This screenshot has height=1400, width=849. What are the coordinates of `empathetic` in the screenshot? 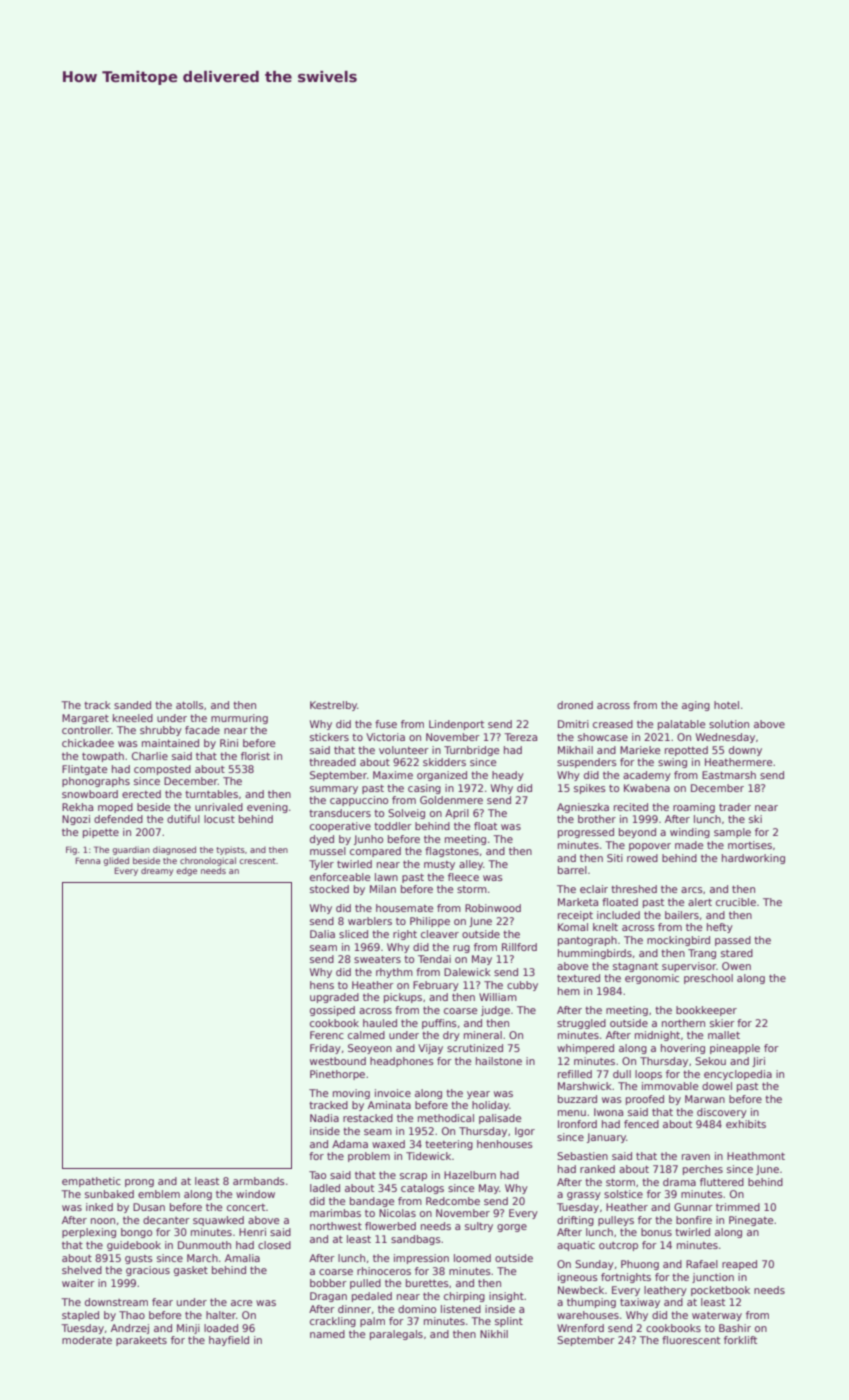 It's located at (91, 1182).
